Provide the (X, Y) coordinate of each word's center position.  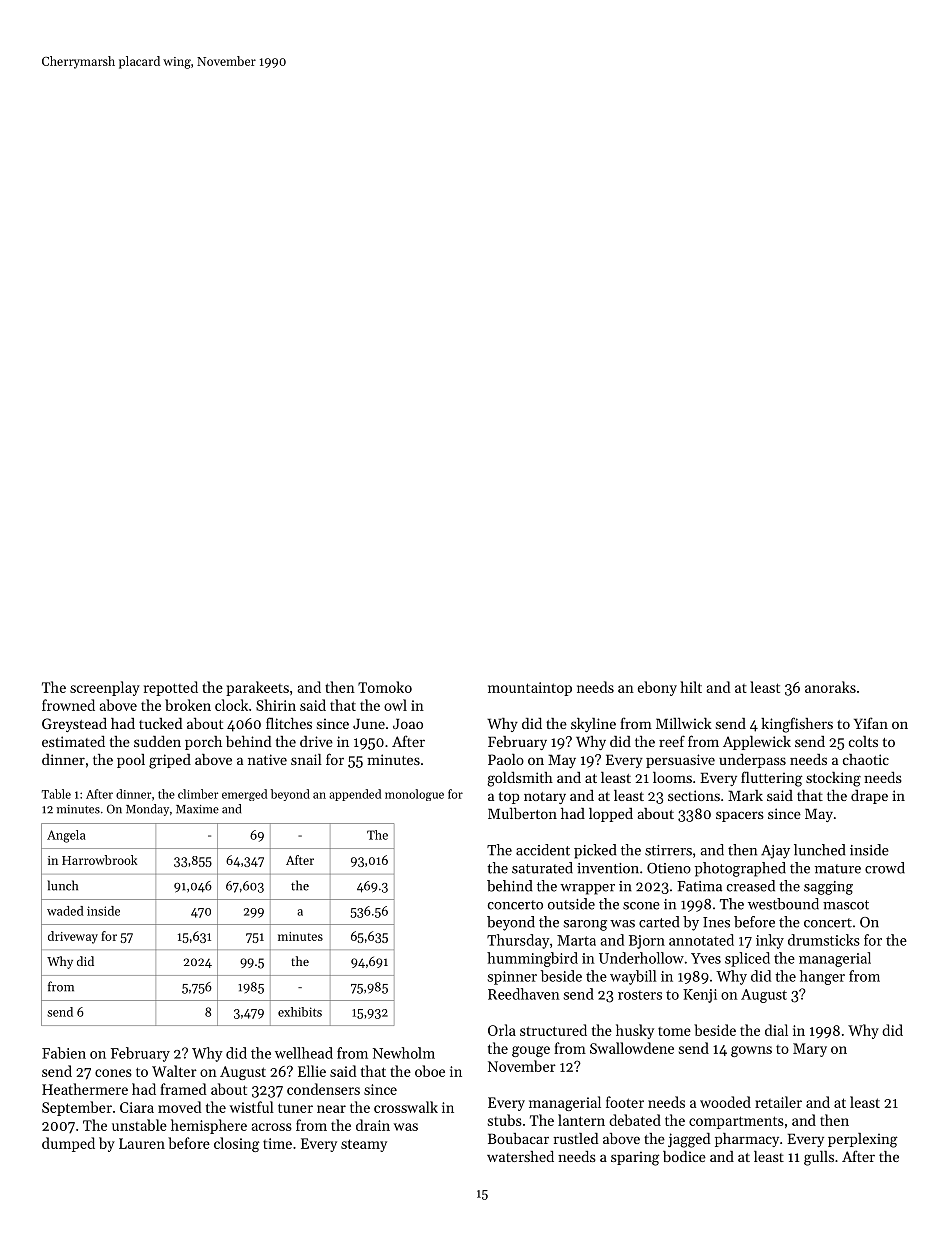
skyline (593, 725)
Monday (147, 810)
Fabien (64, 1053)
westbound (783, 904)
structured (553, 1030)
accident (543, 850)
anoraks (830, 687)
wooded (725, 1102)
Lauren (142, 1143)
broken (188, 705)
